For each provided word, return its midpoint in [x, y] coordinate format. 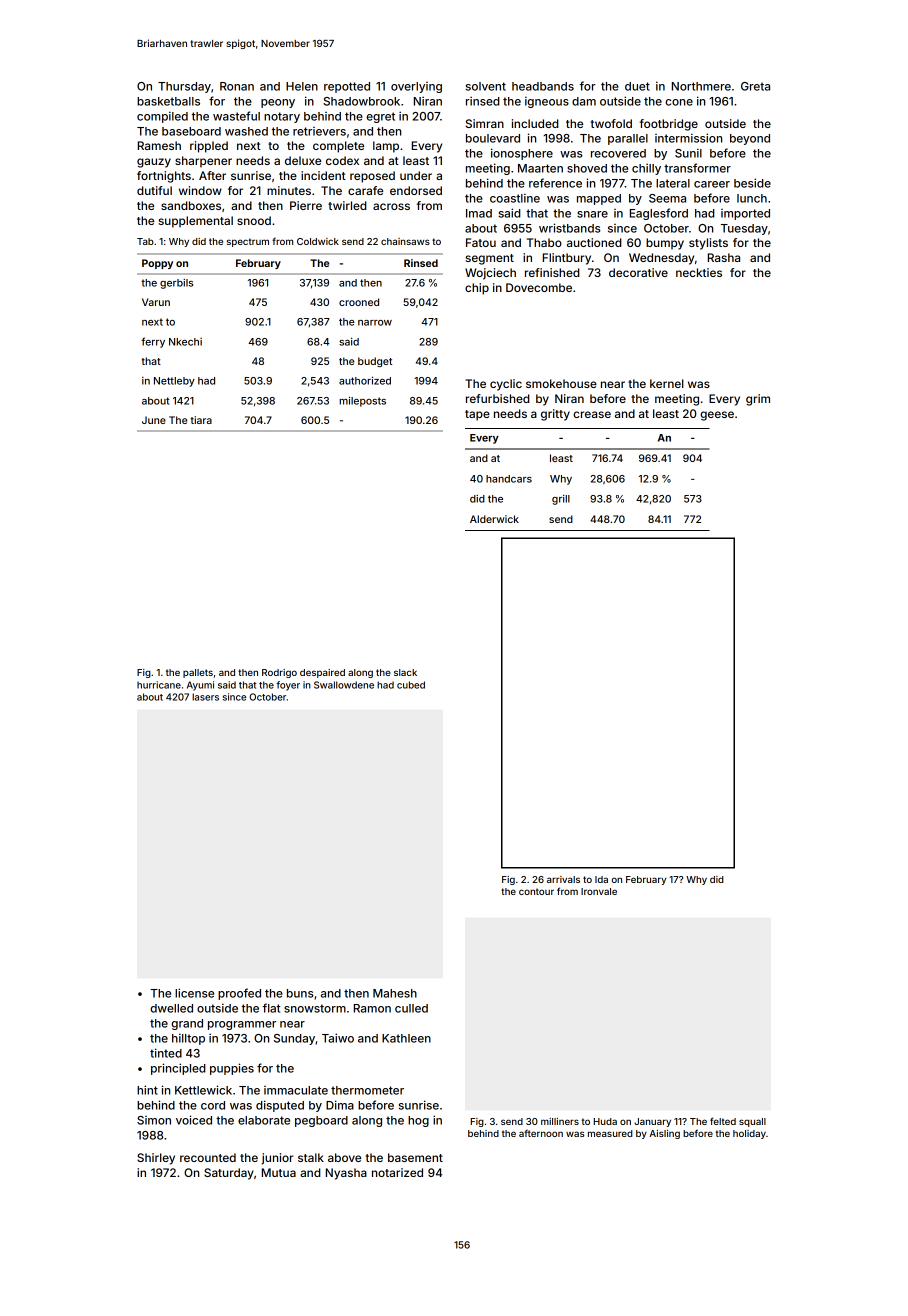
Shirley [156, 1159]
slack [405, 672]
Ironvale [599, 891]
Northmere [701, 86]
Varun [156, 302]
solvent [486, 86]
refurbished [498, 398]
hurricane [159, 685]
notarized [397, 1172]
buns [300, 993]
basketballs [168, 101]
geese [717, 416]
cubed [411, 685]
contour [536, 891]
